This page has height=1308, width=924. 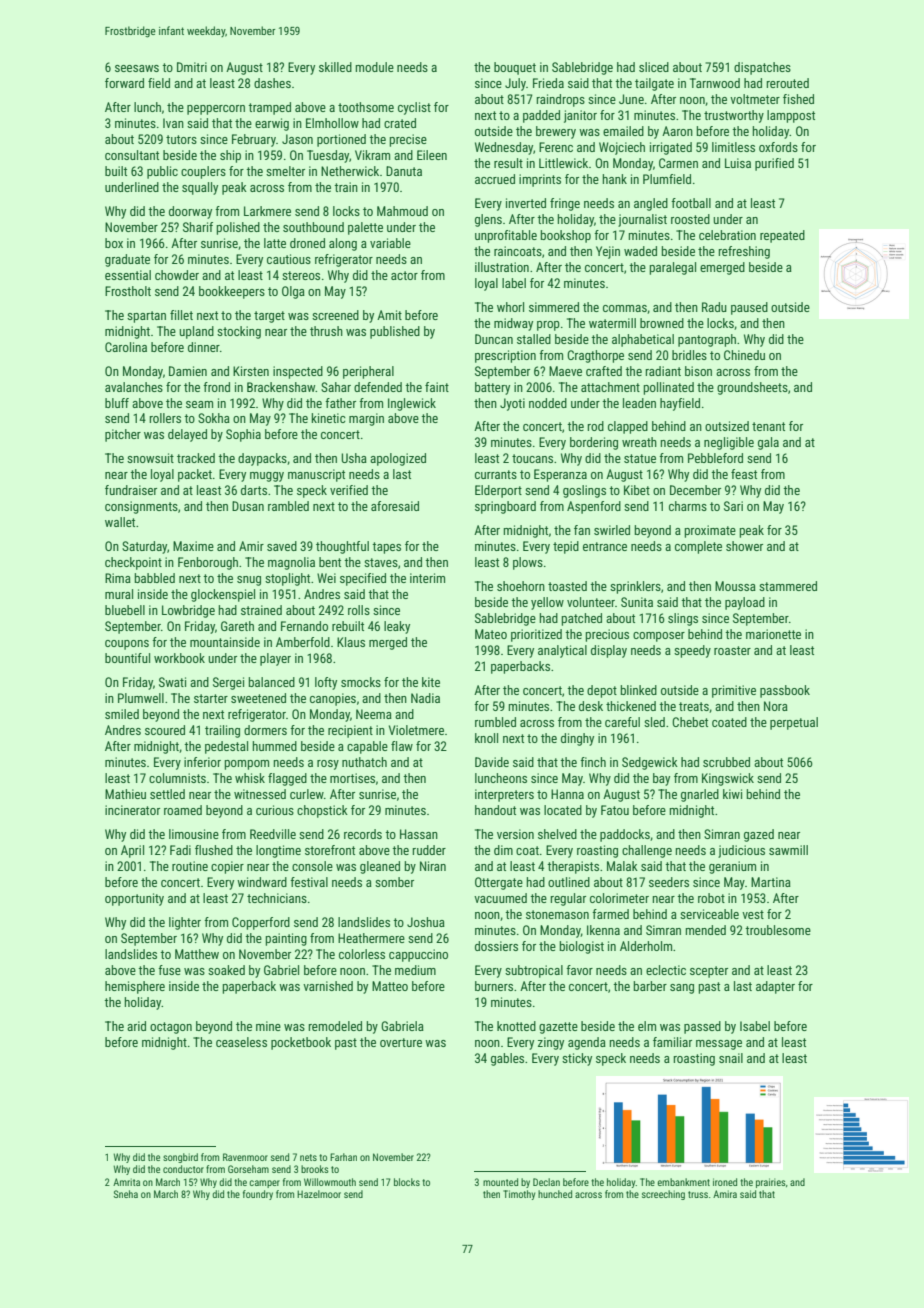 What do you see at coordinates (188, 611) in the page?
I see `Lowbridge` at bounding box center [188, 611].
